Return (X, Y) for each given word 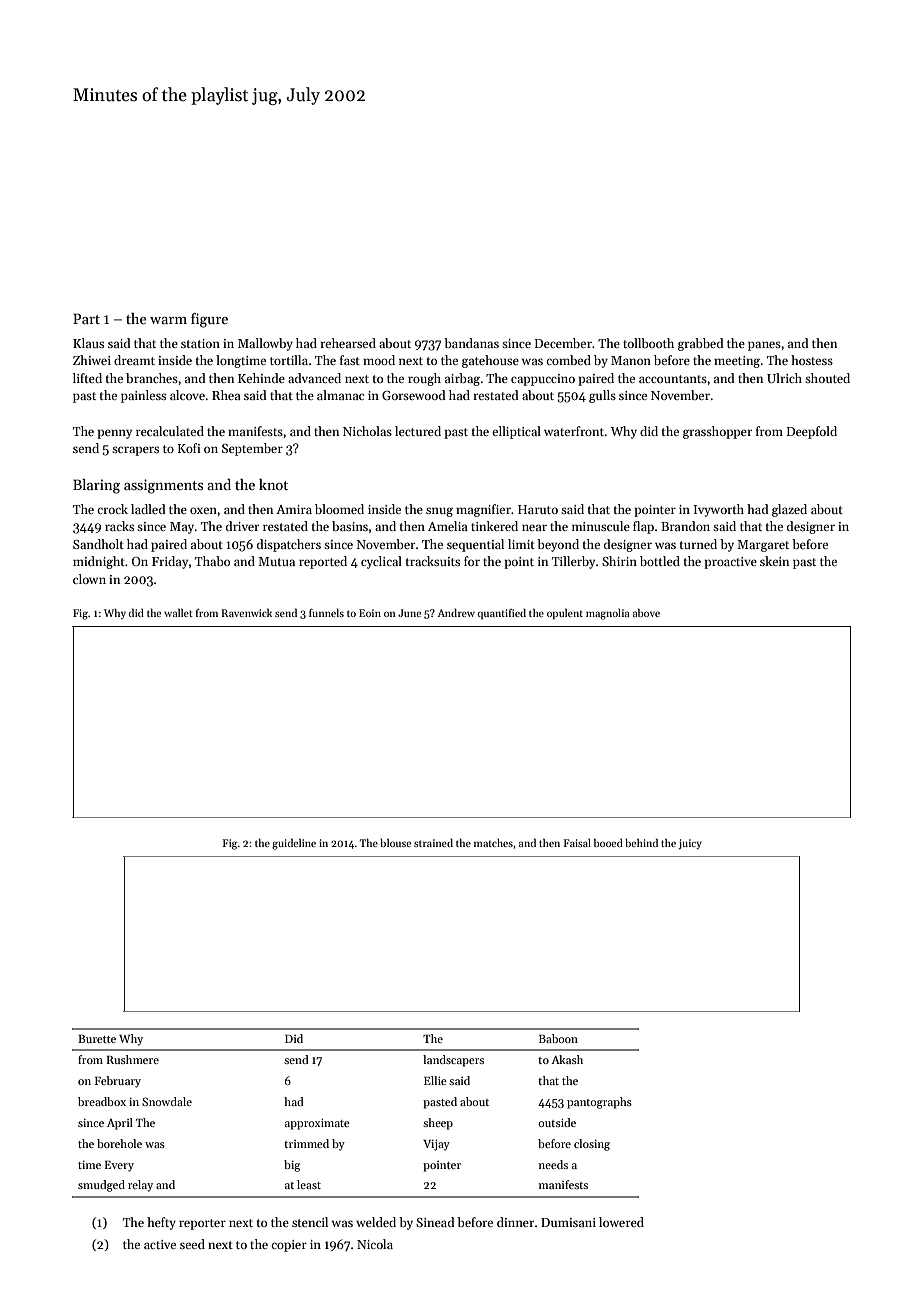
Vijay (436, 1145)
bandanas (471, 343)
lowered (621, 1222)
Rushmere (133, 1059)
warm (168, 320)
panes (764, 346)
